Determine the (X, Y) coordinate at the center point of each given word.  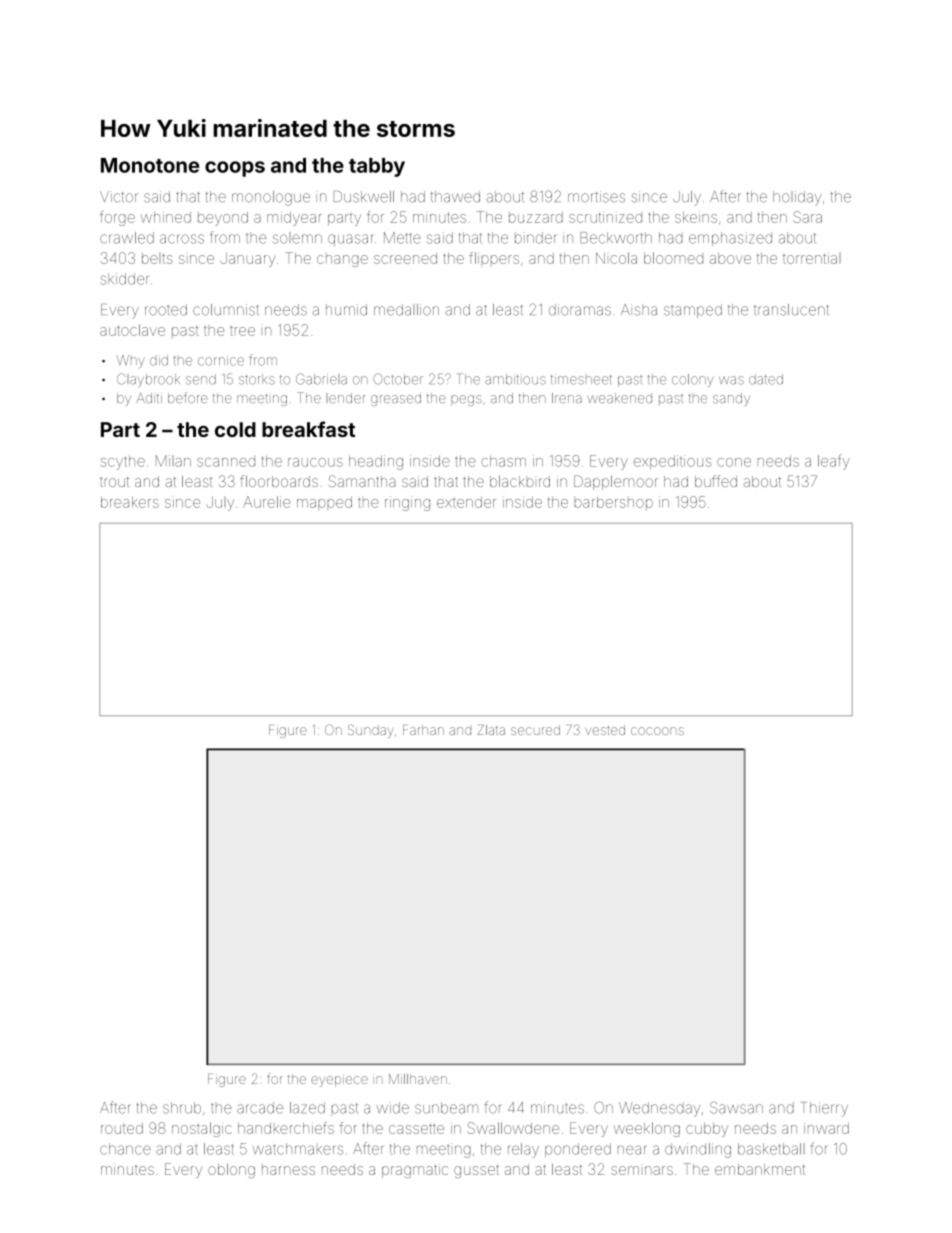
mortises (596, 197)
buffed (716, 481)
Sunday (370, 731)
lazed (307, 1108)
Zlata (491, 730)
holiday (797, 198)
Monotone (150, 165)
